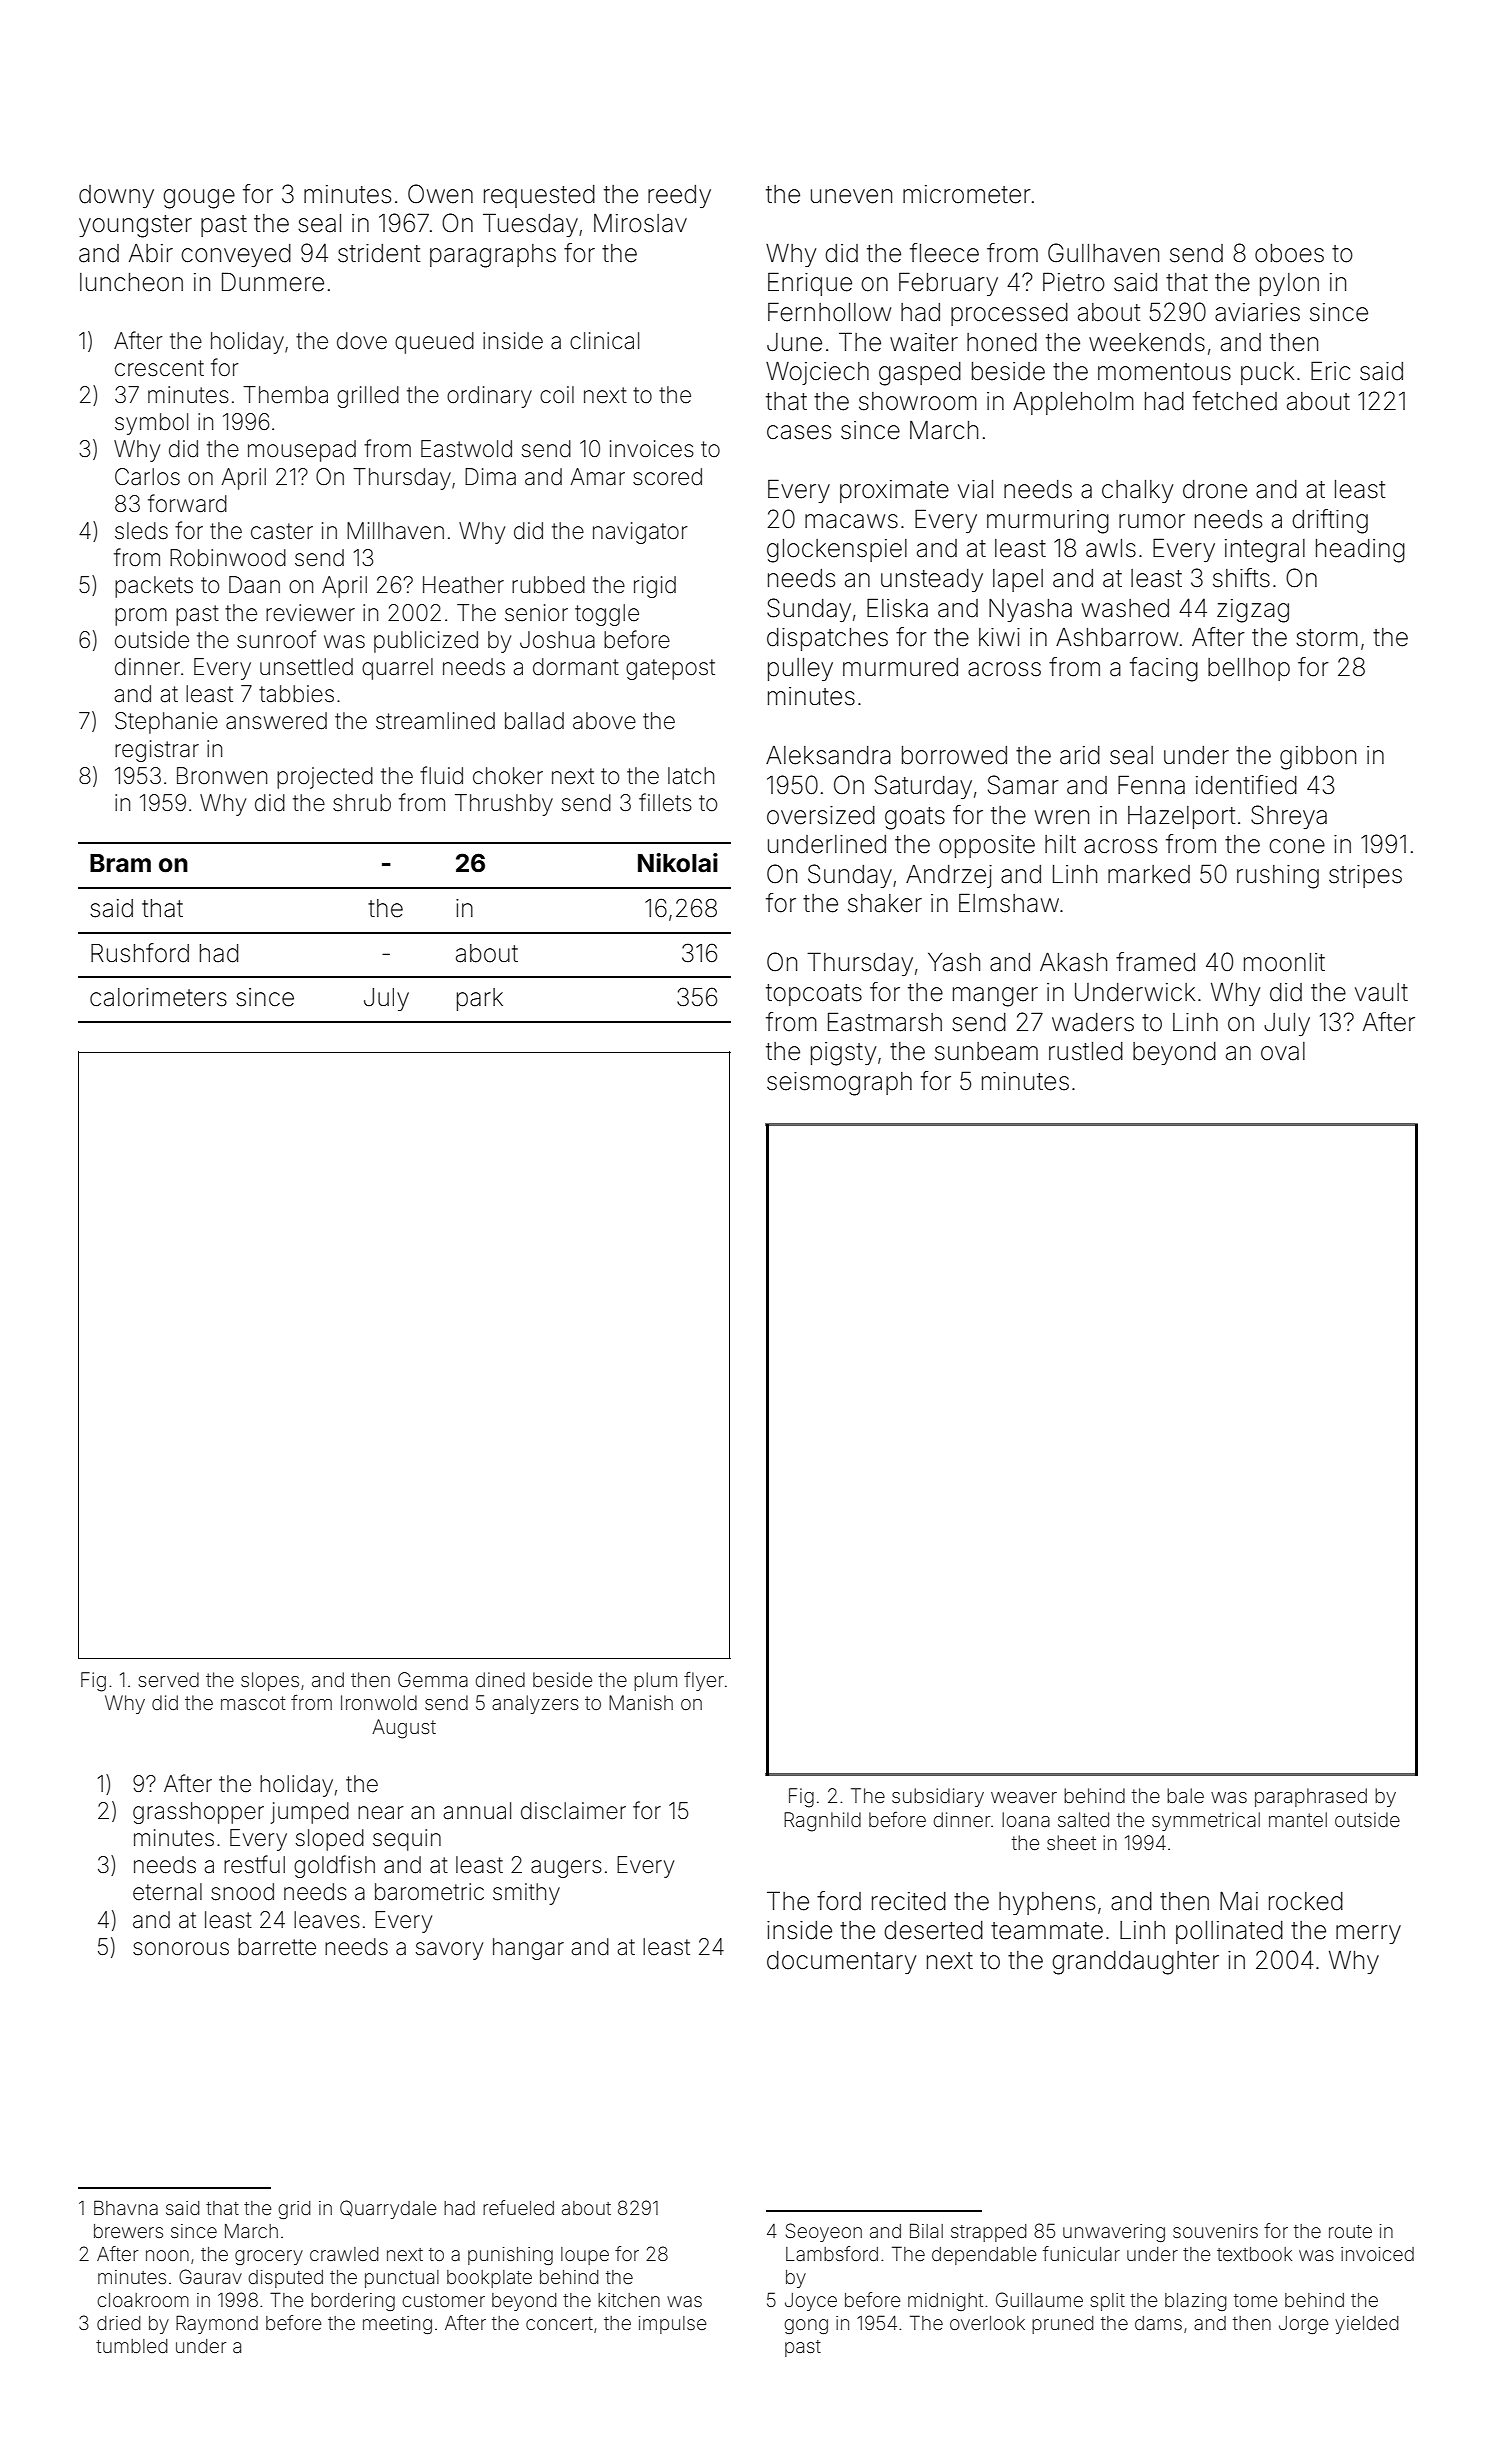  Describe the element at coordinates (967, 194) in the screenshot. I see `micrometer` at that location.
